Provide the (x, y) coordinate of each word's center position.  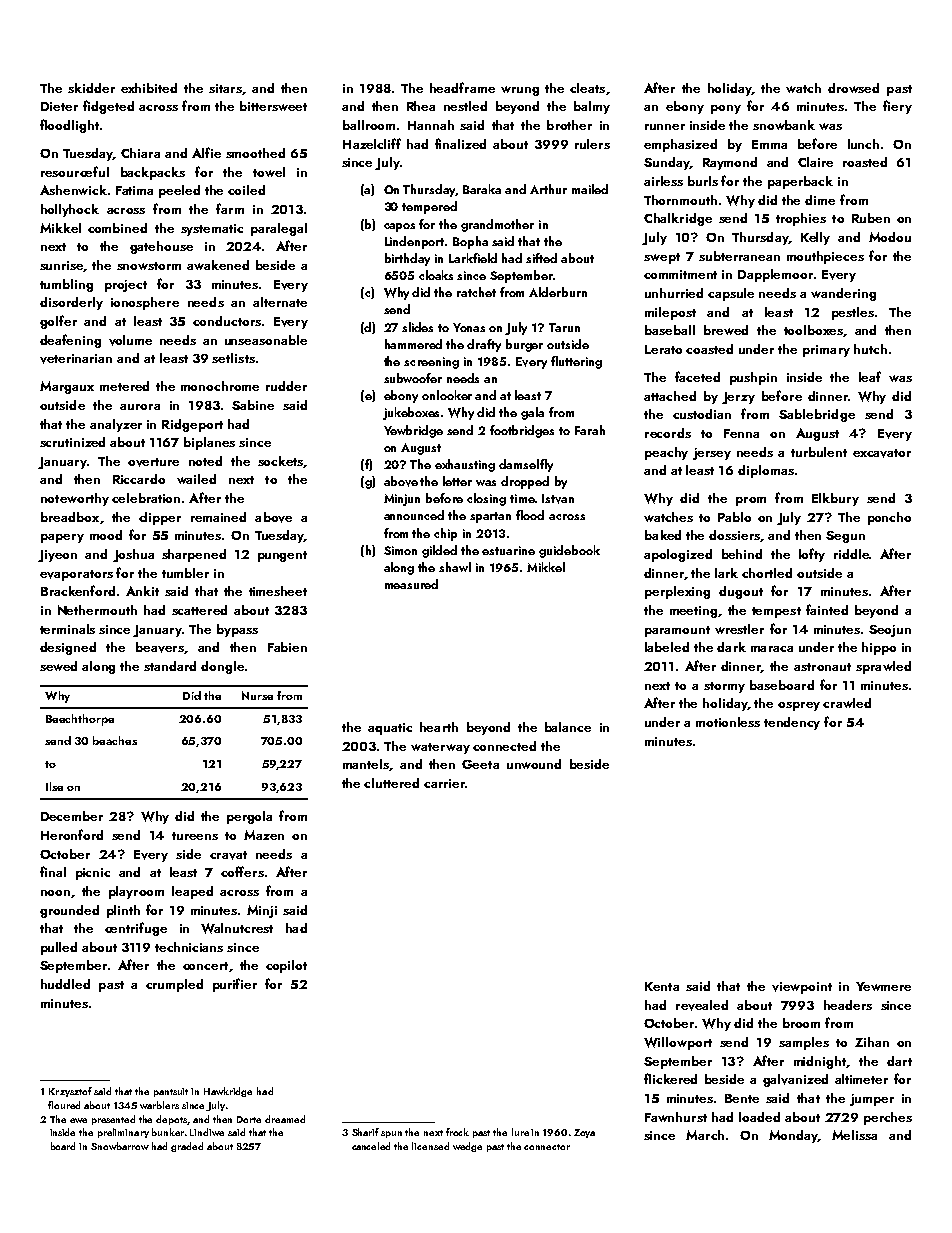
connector (547, 1147)
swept (662, 258)
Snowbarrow (120, 1146)
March (705, 1135)
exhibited (149, 88)
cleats (587, 88)
